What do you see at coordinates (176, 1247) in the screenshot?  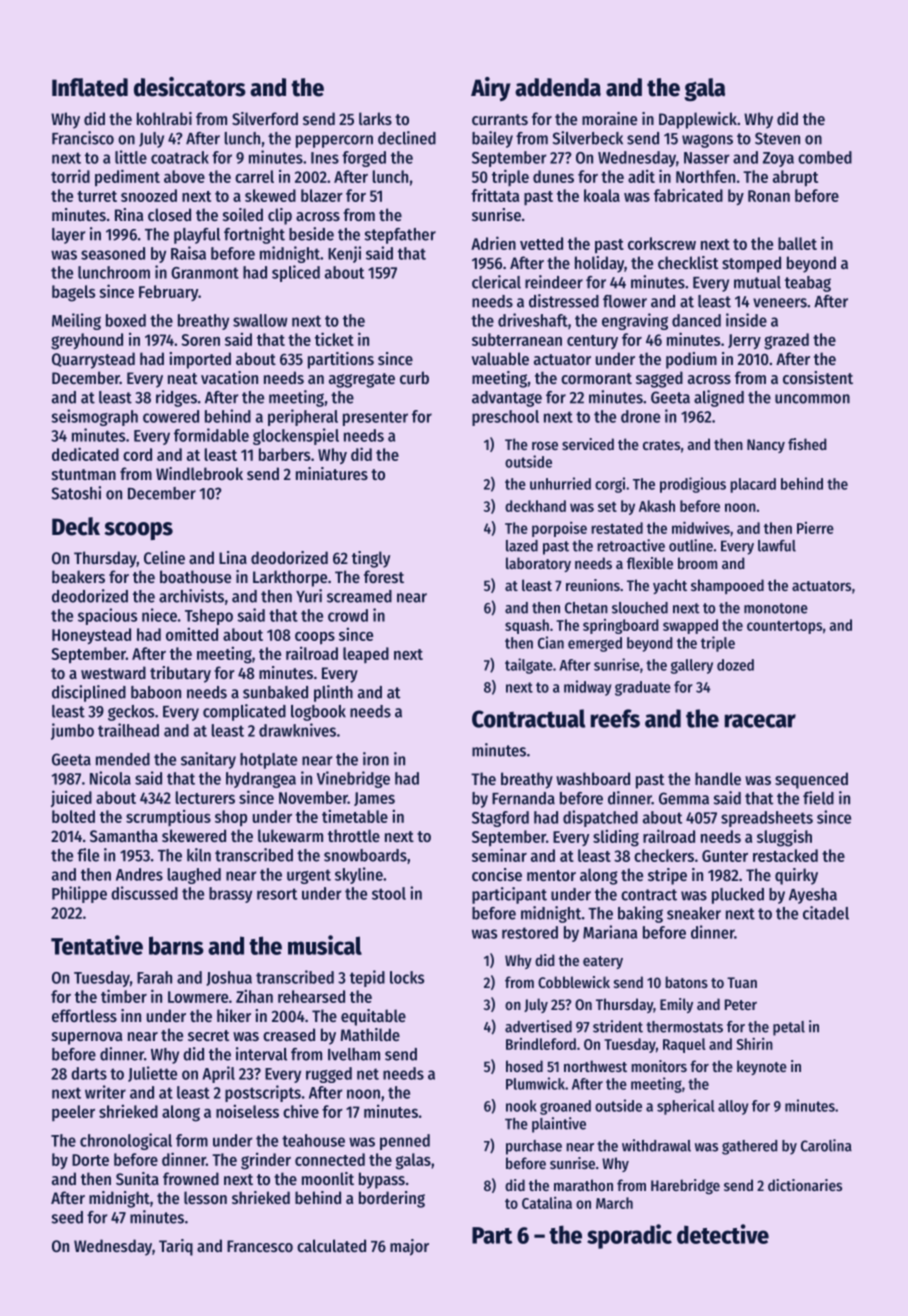 I see `Tariq` at bounding box center [176, 1247].
